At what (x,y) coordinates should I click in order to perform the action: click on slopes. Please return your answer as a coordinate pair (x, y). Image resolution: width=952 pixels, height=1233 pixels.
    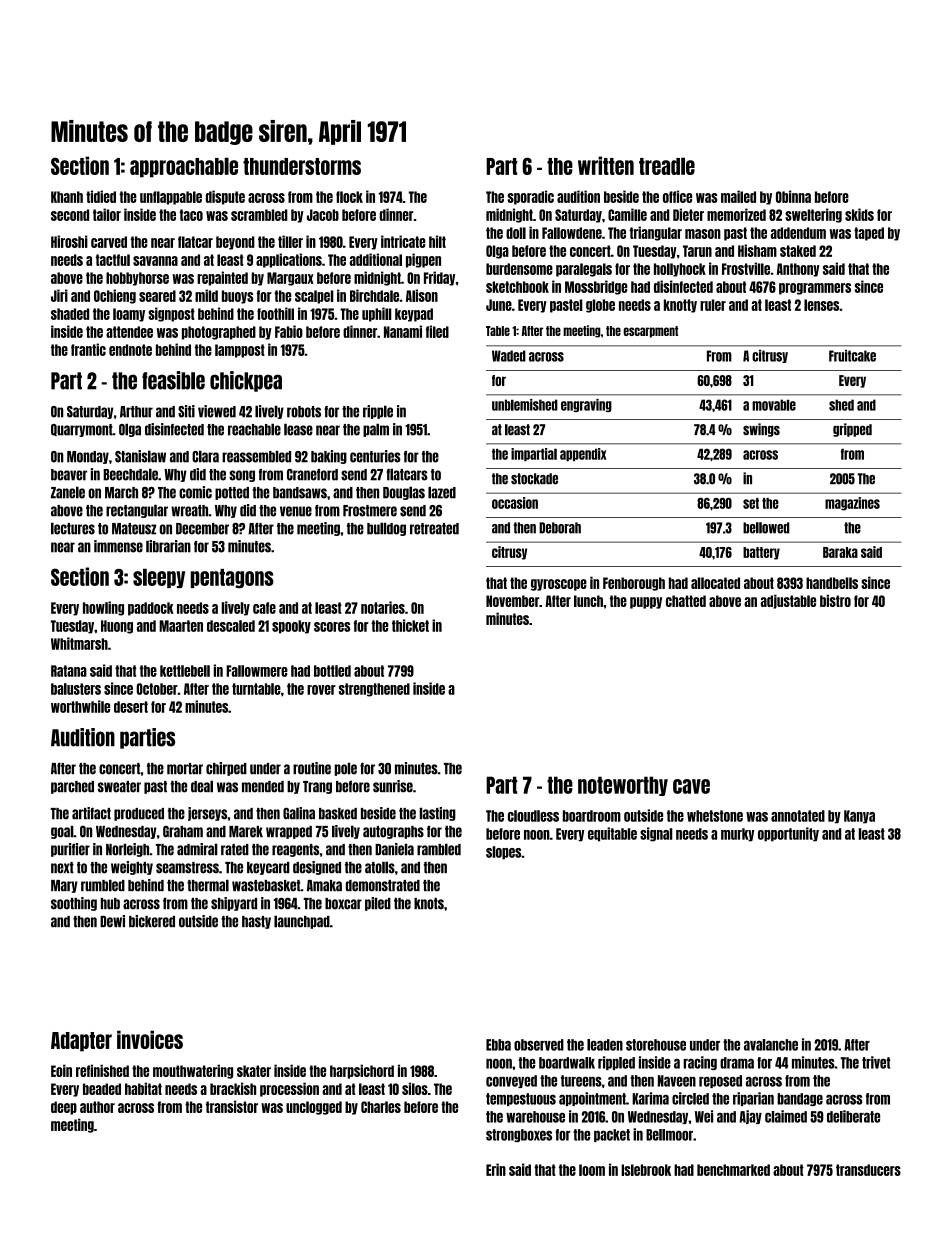
    Looking at the image, I should click on (504, 853).
